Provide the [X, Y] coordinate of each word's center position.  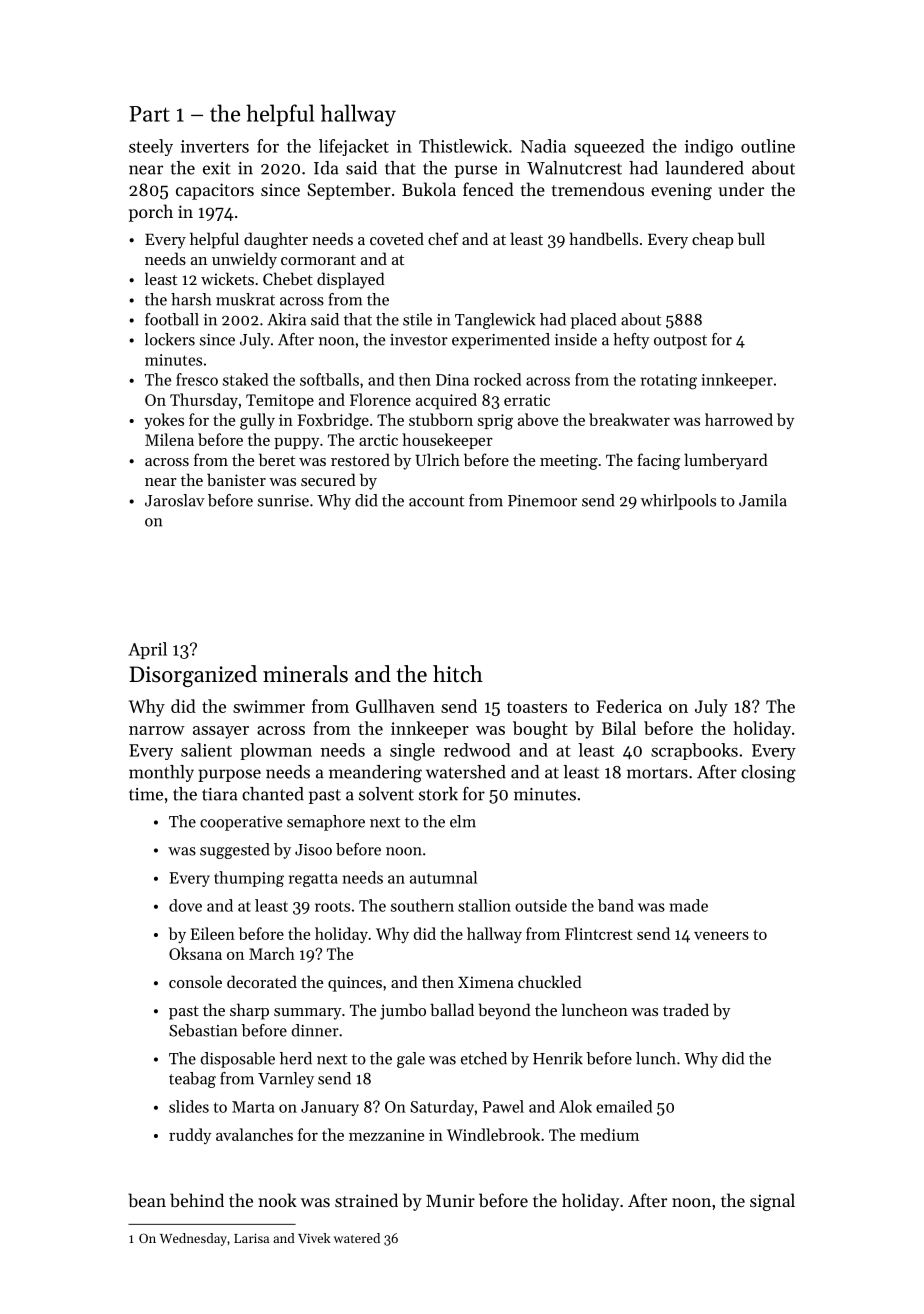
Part [149, 114]
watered [357, 1238]
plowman [276, 751]
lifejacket [354, 147]
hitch [458, 674]
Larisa [251, 1238]
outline [768, 146]
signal [772, 1202]
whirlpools [678, 502]
